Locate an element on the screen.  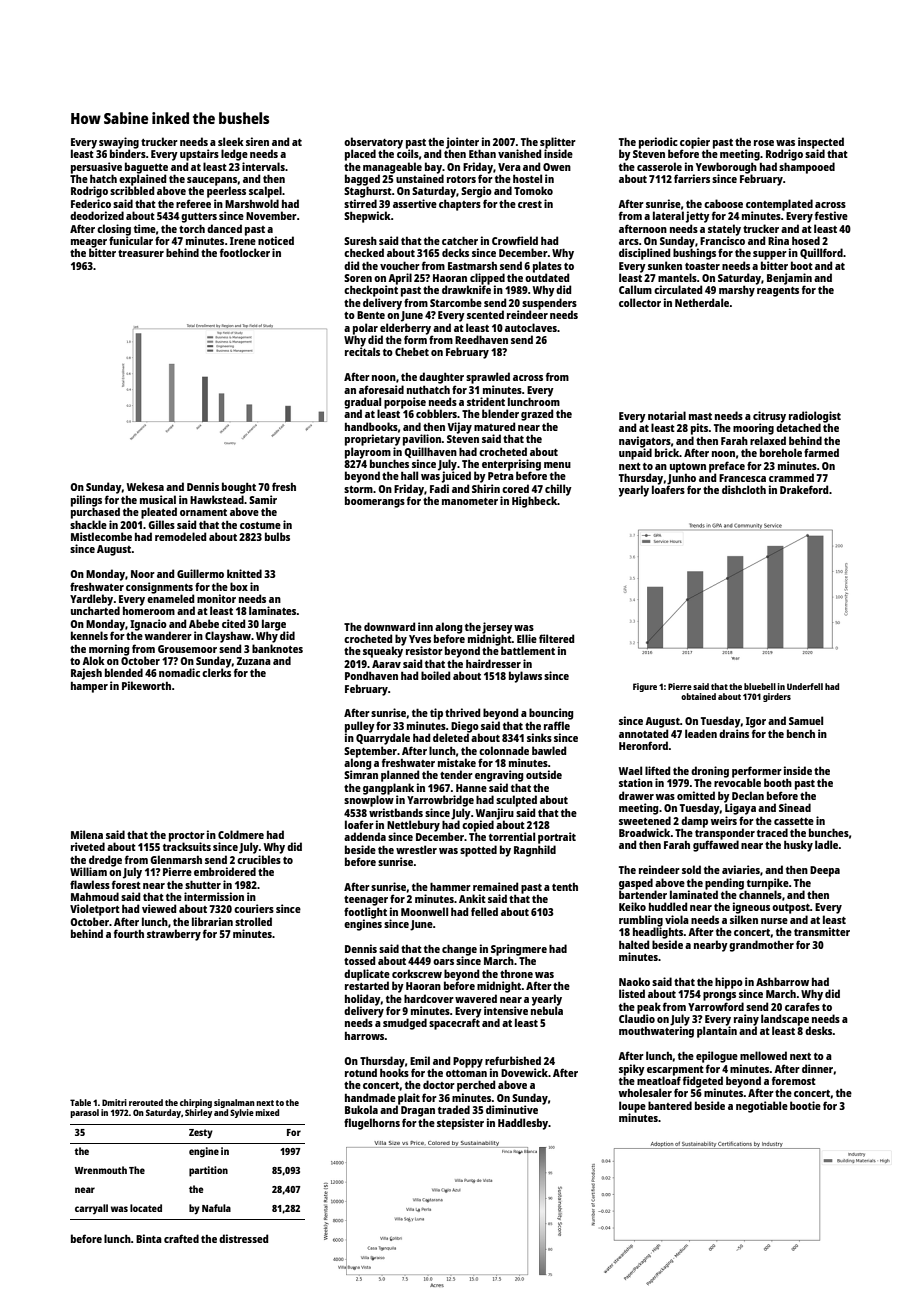
bantered is located at coordinates (670, 1105).
